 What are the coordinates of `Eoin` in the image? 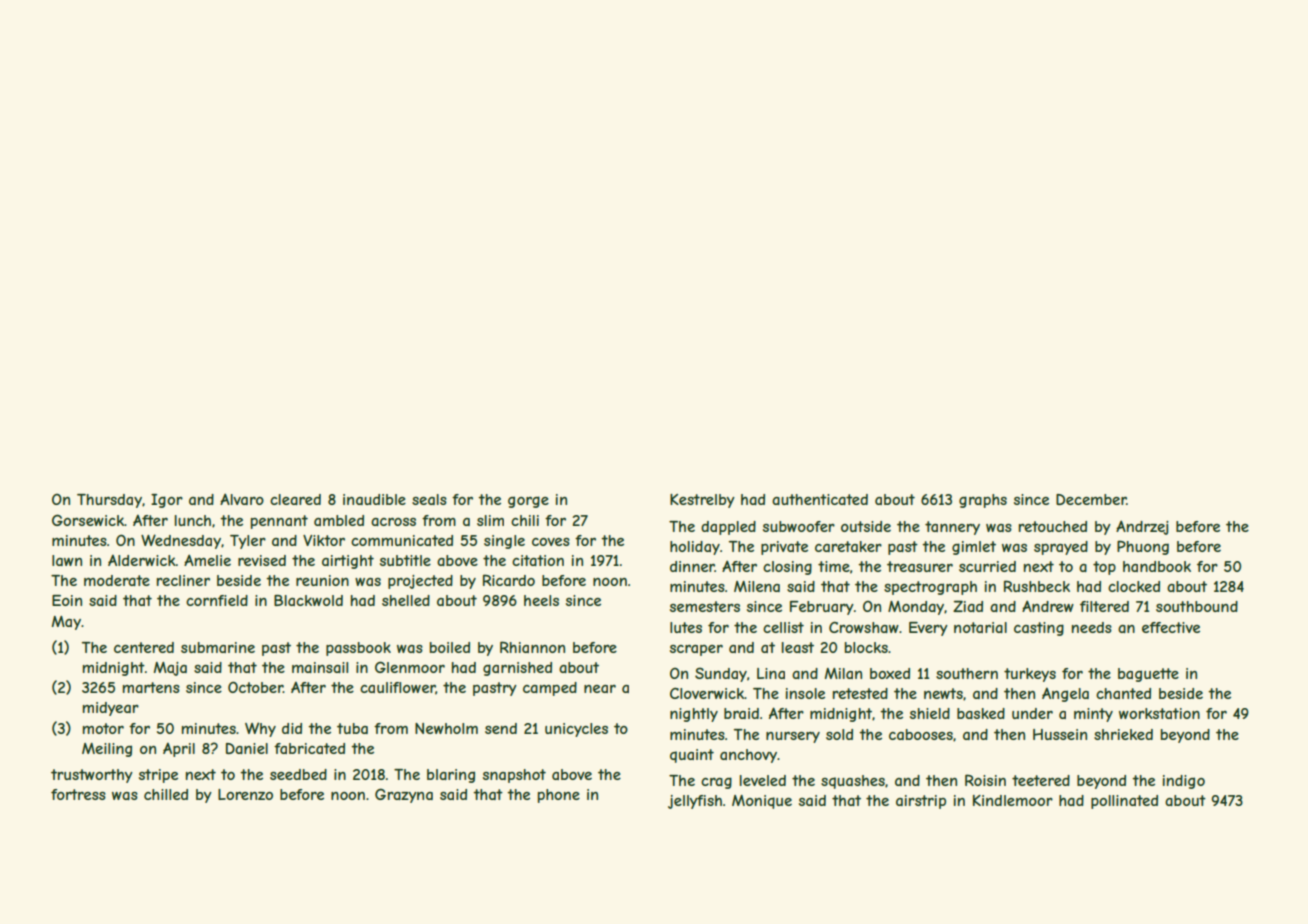 It's located at (67, 600).
